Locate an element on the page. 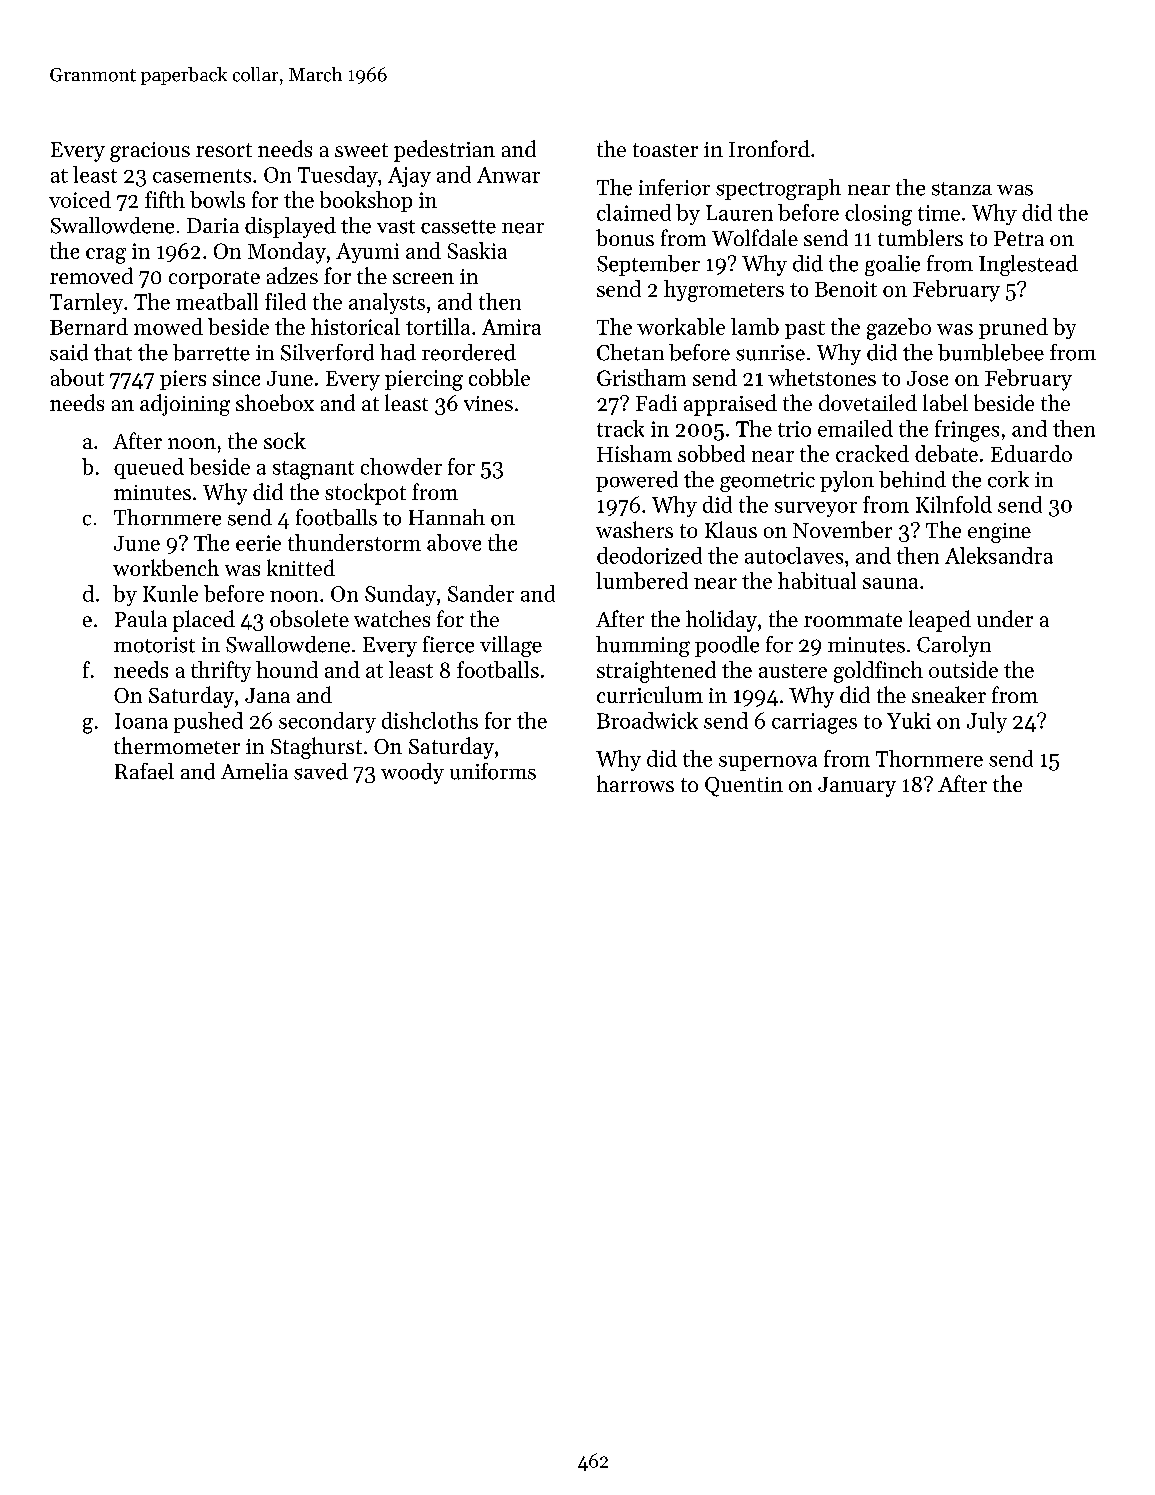  fifth is located at coordinates (165, 199).
